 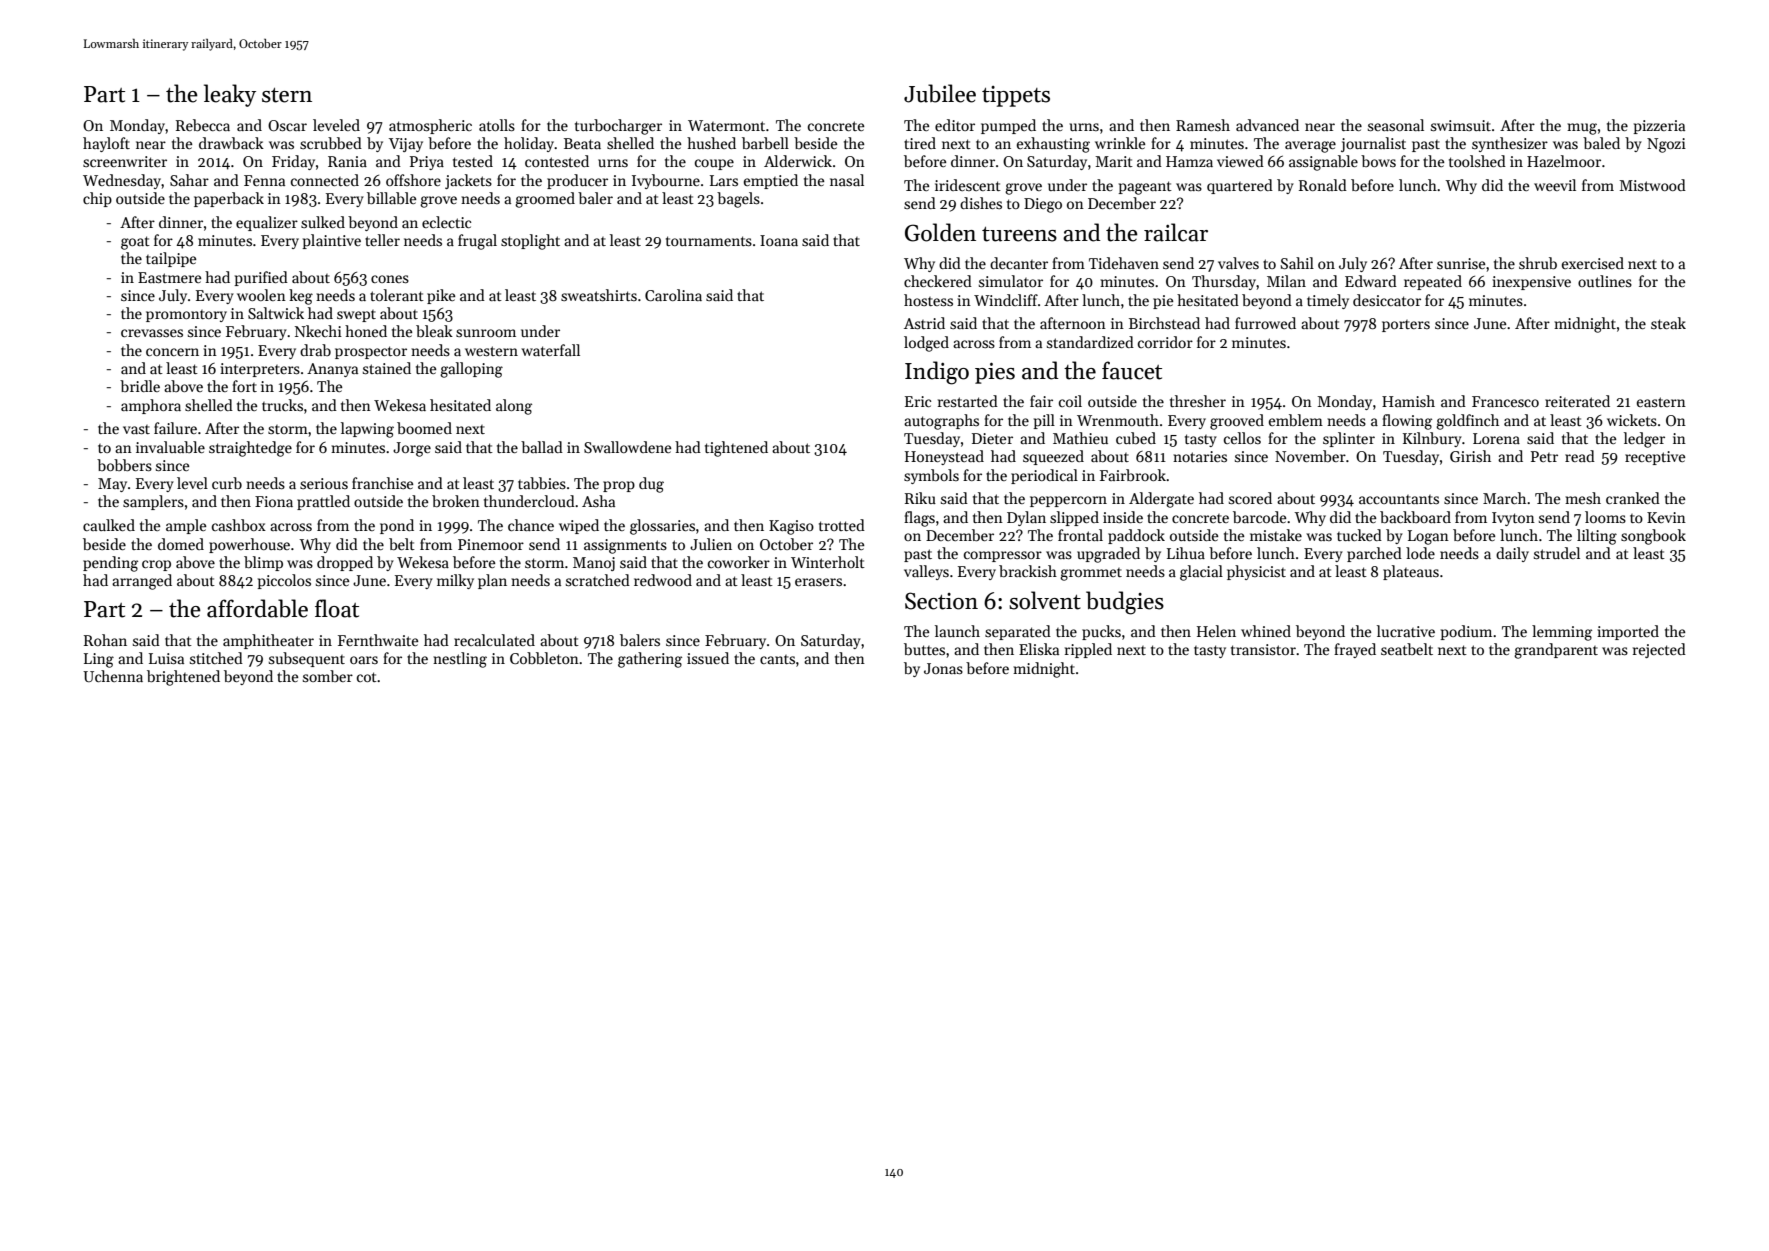 What do you see at coordinates (1461, 263) in the image?
I see `sunrise` at bounding box center [1461, 263].
